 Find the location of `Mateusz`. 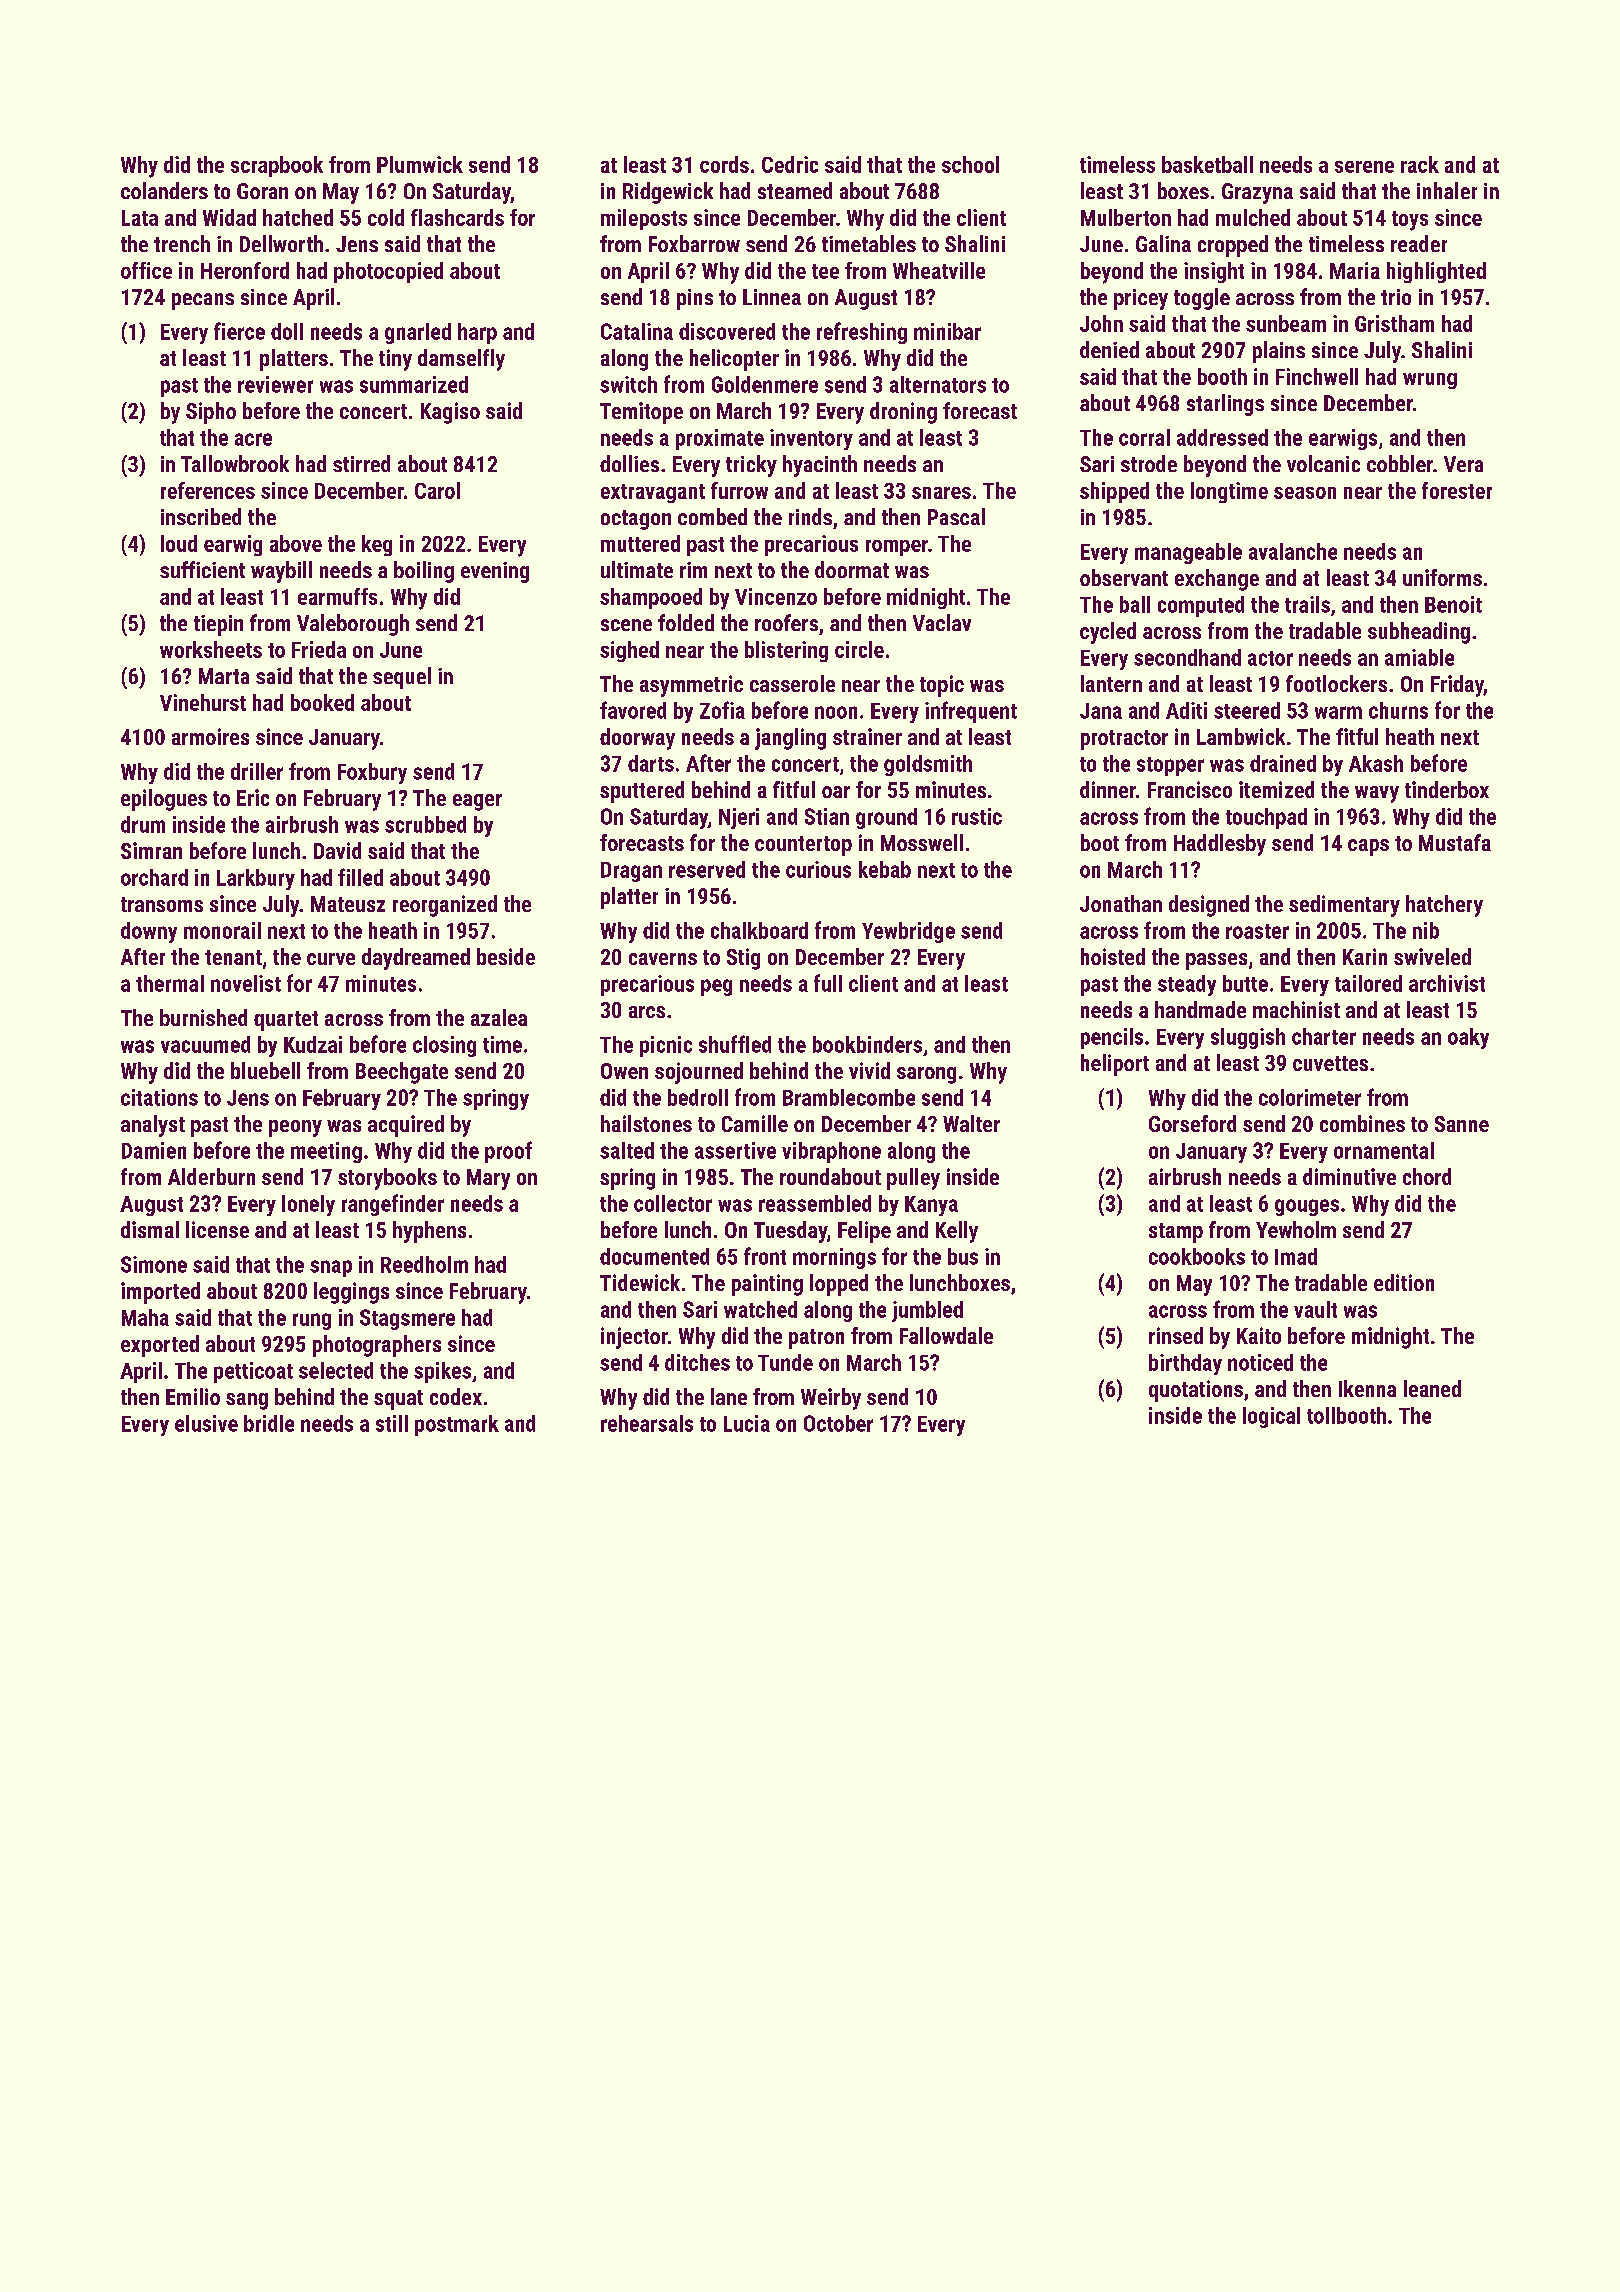

Mateusz is located at coordinates (348, 904).
